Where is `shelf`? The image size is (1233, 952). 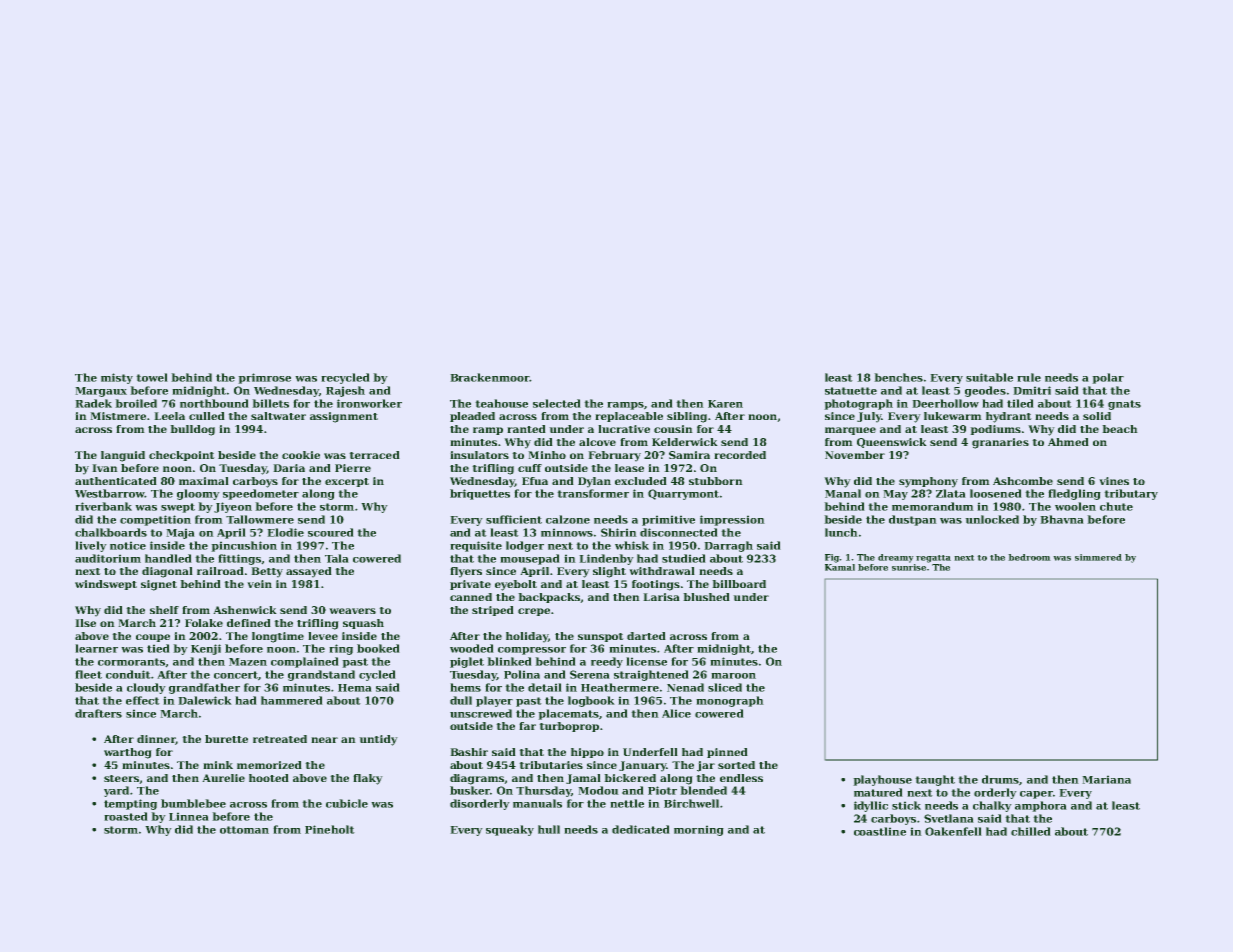
shelf is located at coordinates (164, 610).
